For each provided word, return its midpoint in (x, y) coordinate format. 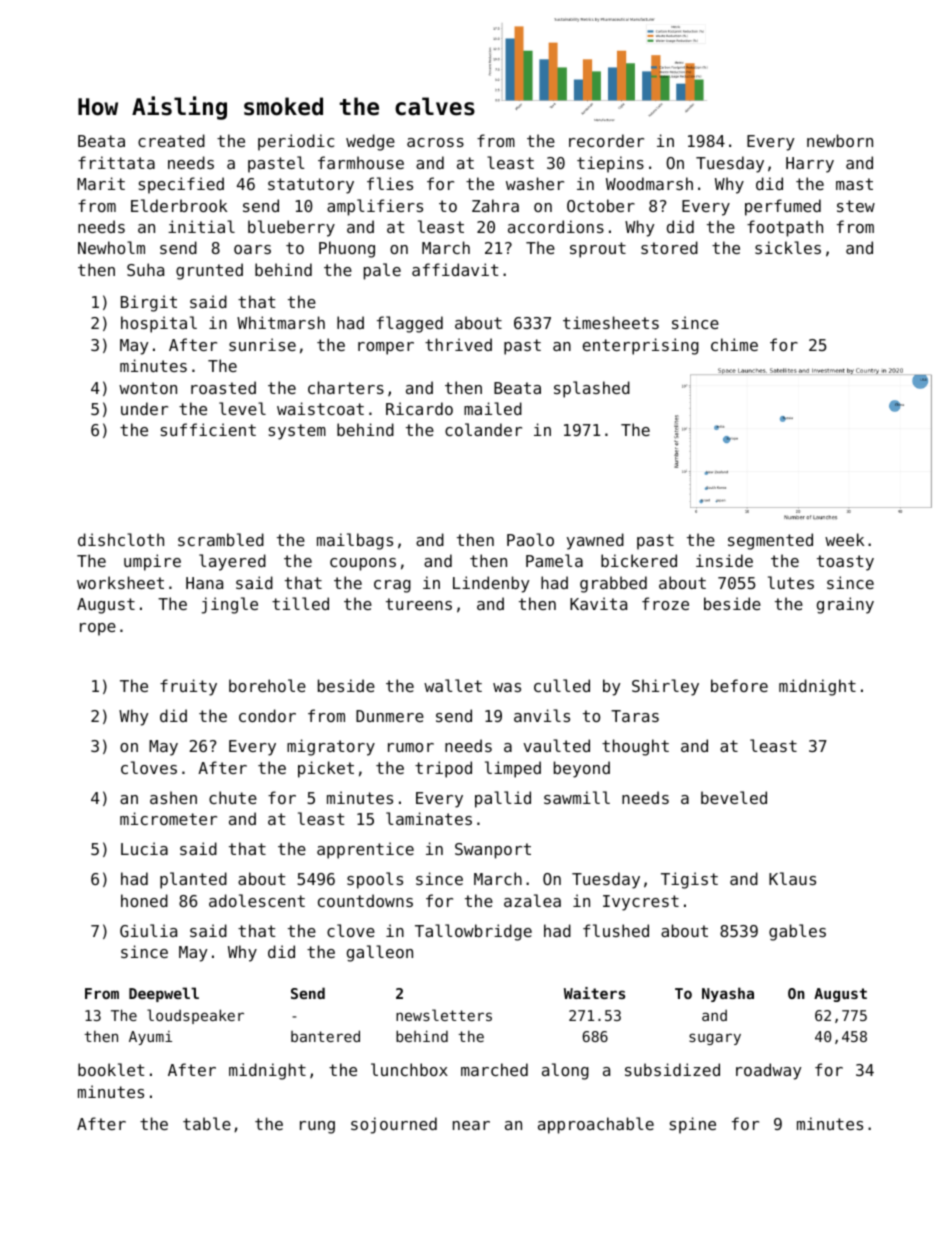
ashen (173, 797)
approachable (596, 1125)
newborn (840, 140)
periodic (296, 142)
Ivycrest (641, 903)
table (207, 1123)
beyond (582, 769)
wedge (370, 142)
